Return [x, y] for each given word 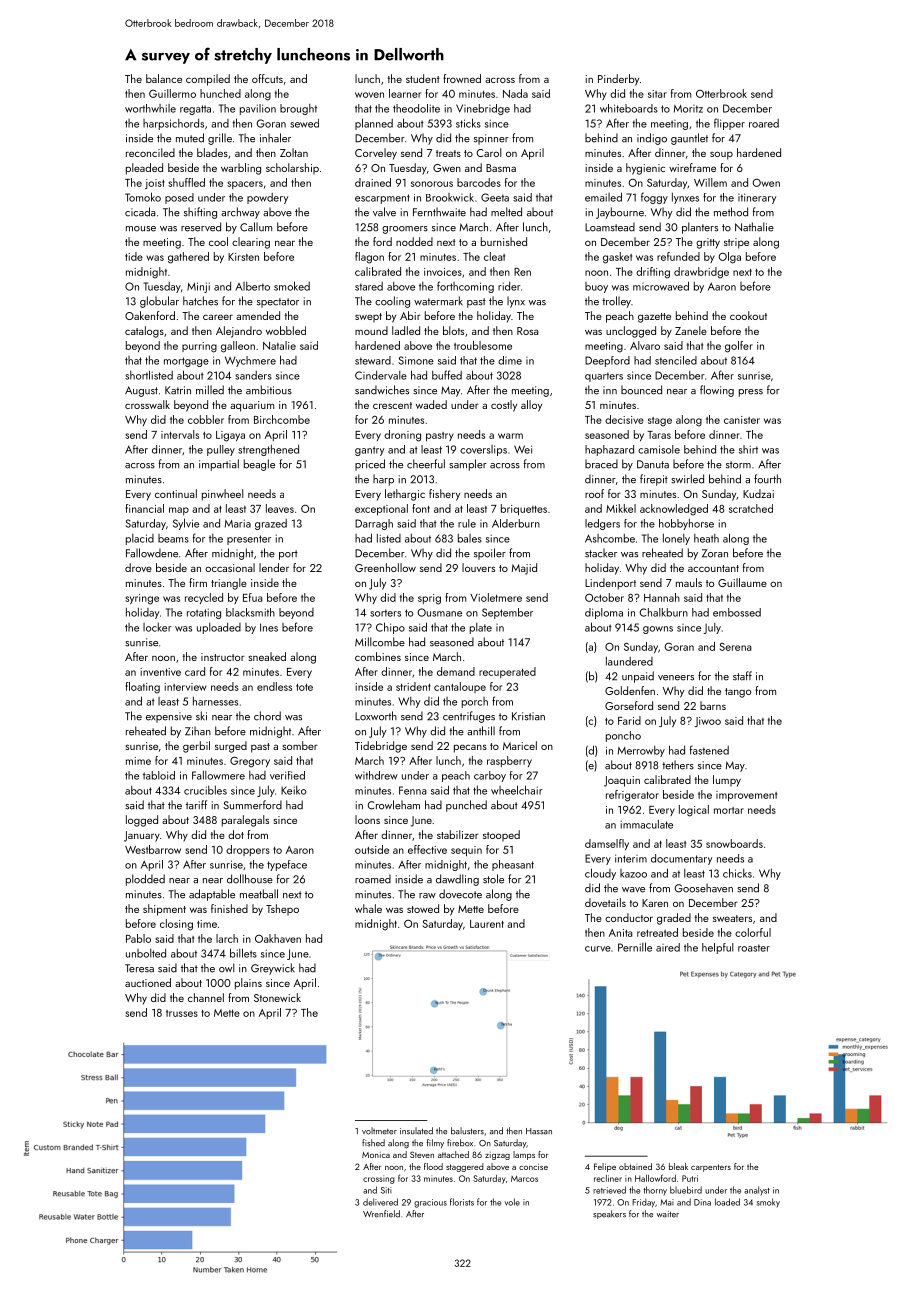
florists [462, 1202]
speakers [609, 1214]
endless [274, 686]
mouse [141, 229]
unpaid [638, 677]
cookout [748, 315]
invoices [443, 272]
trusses [182, 1013]
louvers [478, 567]
